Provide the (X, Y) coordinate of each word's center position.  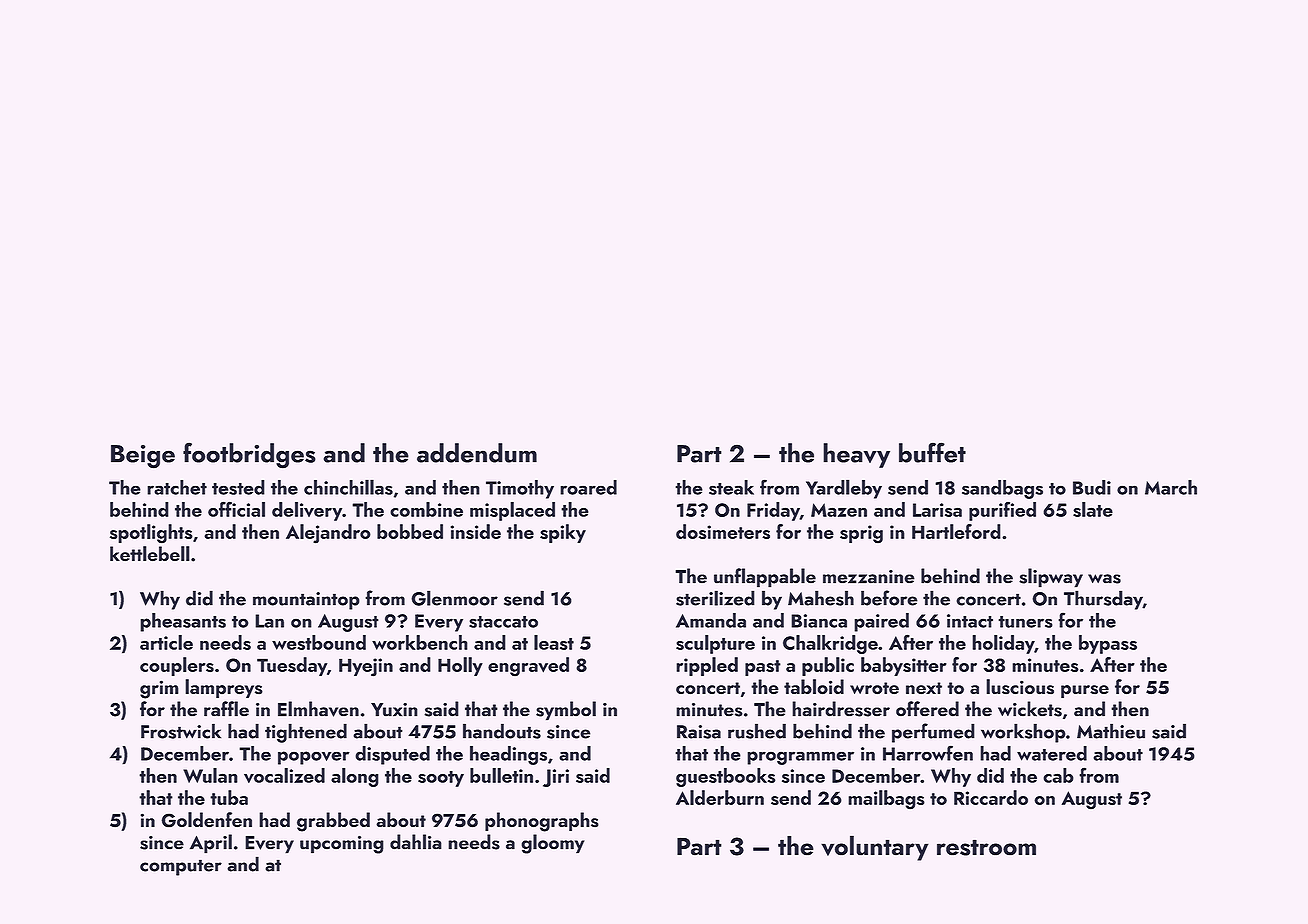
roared (588, 487)
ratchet (177, 487)
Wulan (210, 775)
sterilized (715, 598)
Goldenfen (206, 820)
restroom (986, 847)
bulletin (501, 775)
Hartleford (956, 531)
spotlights (151, 534)
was (1104, 579)
